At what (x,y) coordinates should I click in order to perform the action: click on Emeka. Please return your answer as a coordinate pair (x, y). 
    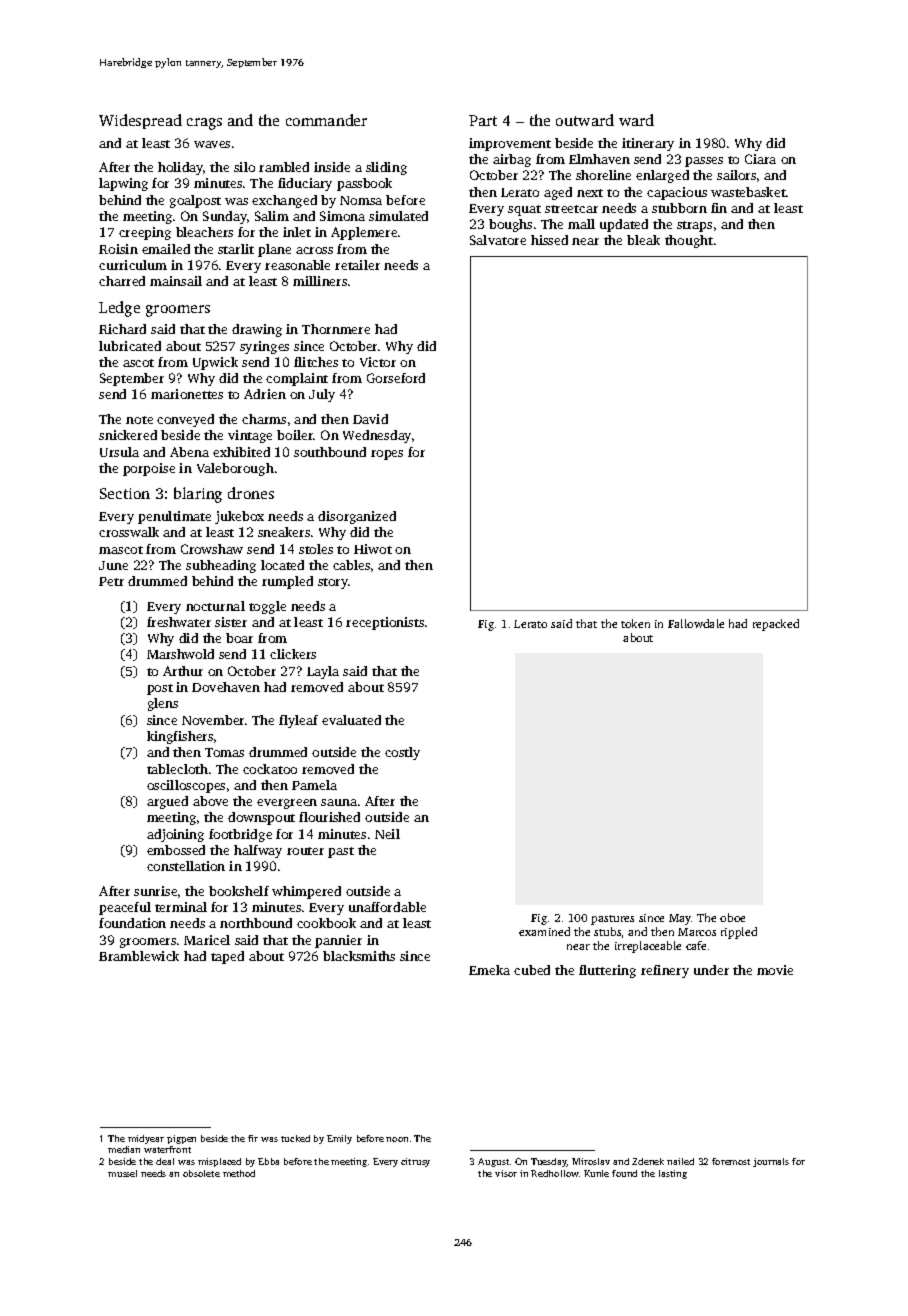
    Looking at the image, I should click on (489, 970).
